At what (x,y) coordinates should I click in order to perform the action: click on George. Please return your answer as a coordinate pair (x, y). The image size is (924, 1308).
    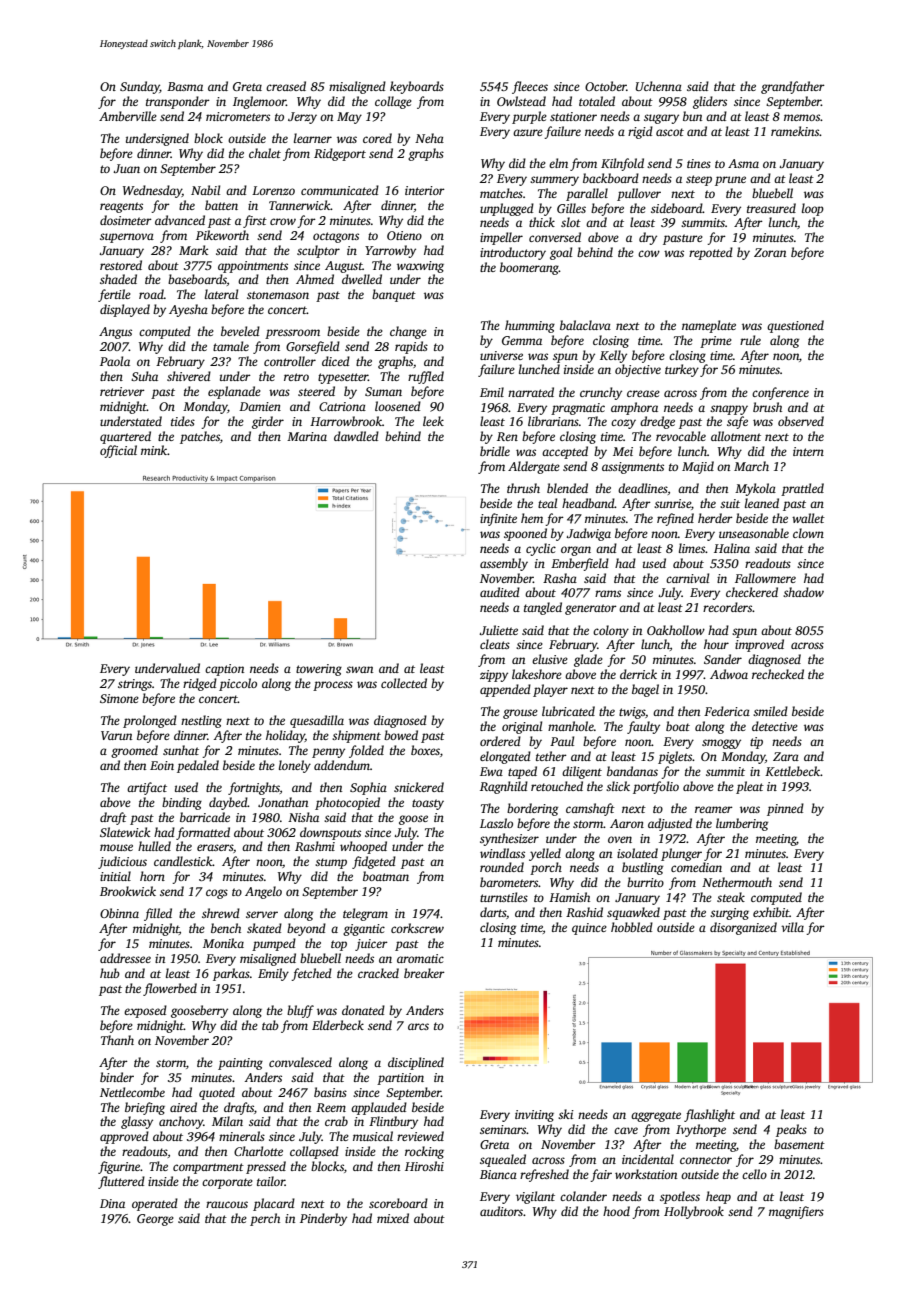
    Looking at the image, I should click on (155, 1220).
